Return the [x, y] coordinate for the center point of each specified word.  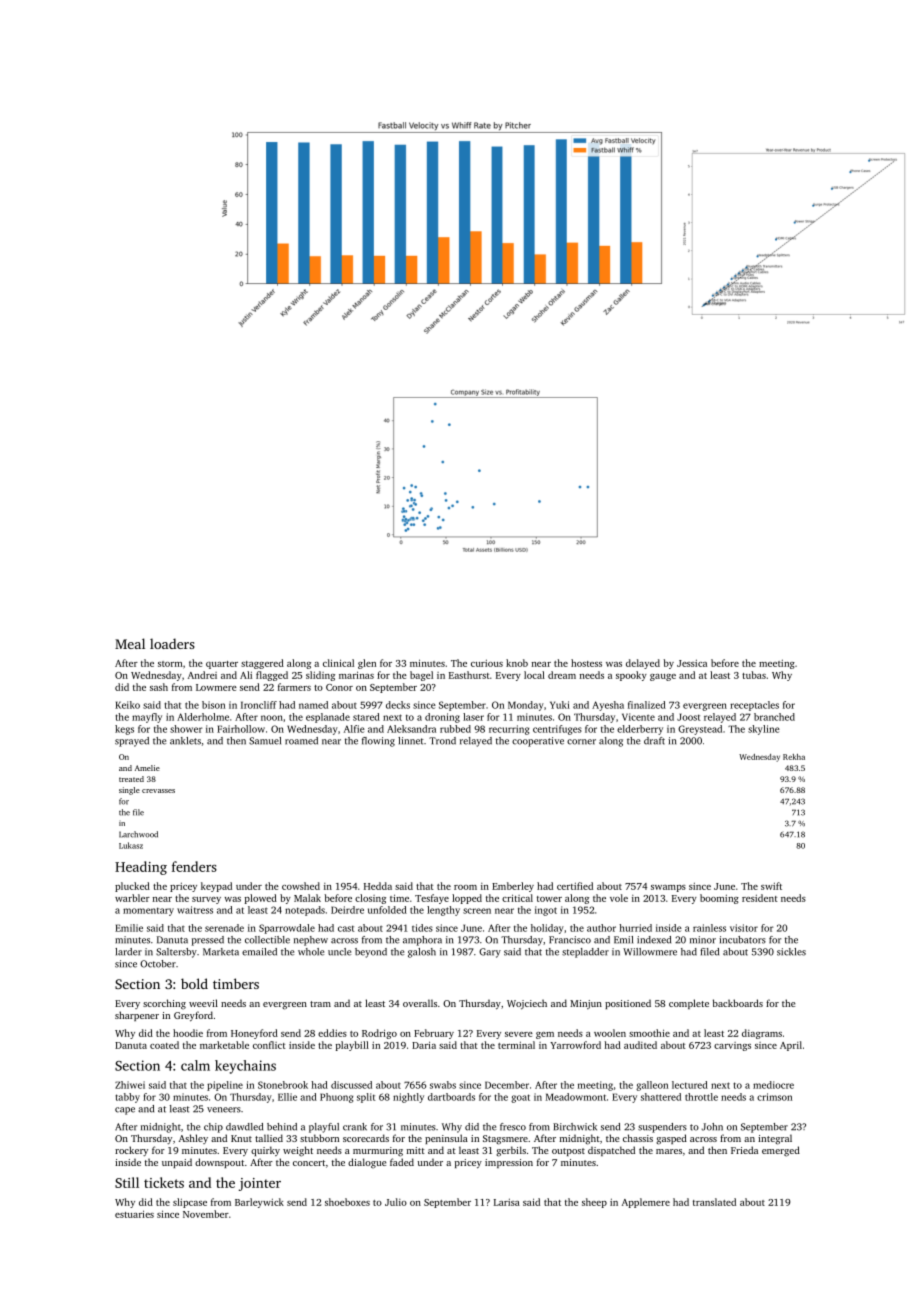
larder [128, 952]
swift [771, 886]
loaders [172, 643]
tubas [754, 675]
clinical [338, 663]
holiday [547, 929]
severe [519, 1034]
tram [320, 1004]
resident [760, 898]
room [465, 887]
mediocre [773, 1085]
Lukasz [131, 845]
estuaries [134, 1214]
